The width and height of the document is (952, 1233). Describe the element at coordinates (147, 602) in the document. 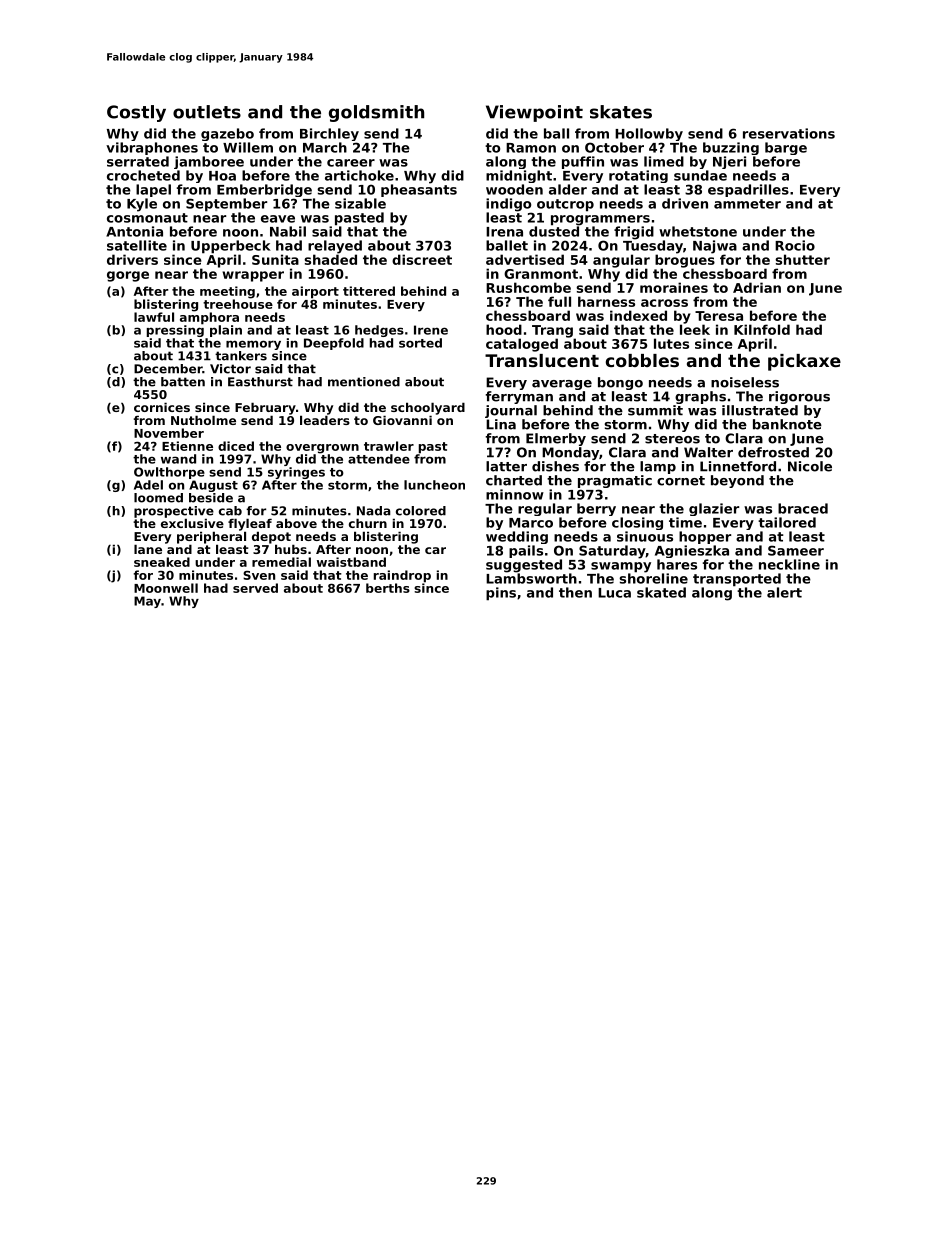

I see `May` at that location.
